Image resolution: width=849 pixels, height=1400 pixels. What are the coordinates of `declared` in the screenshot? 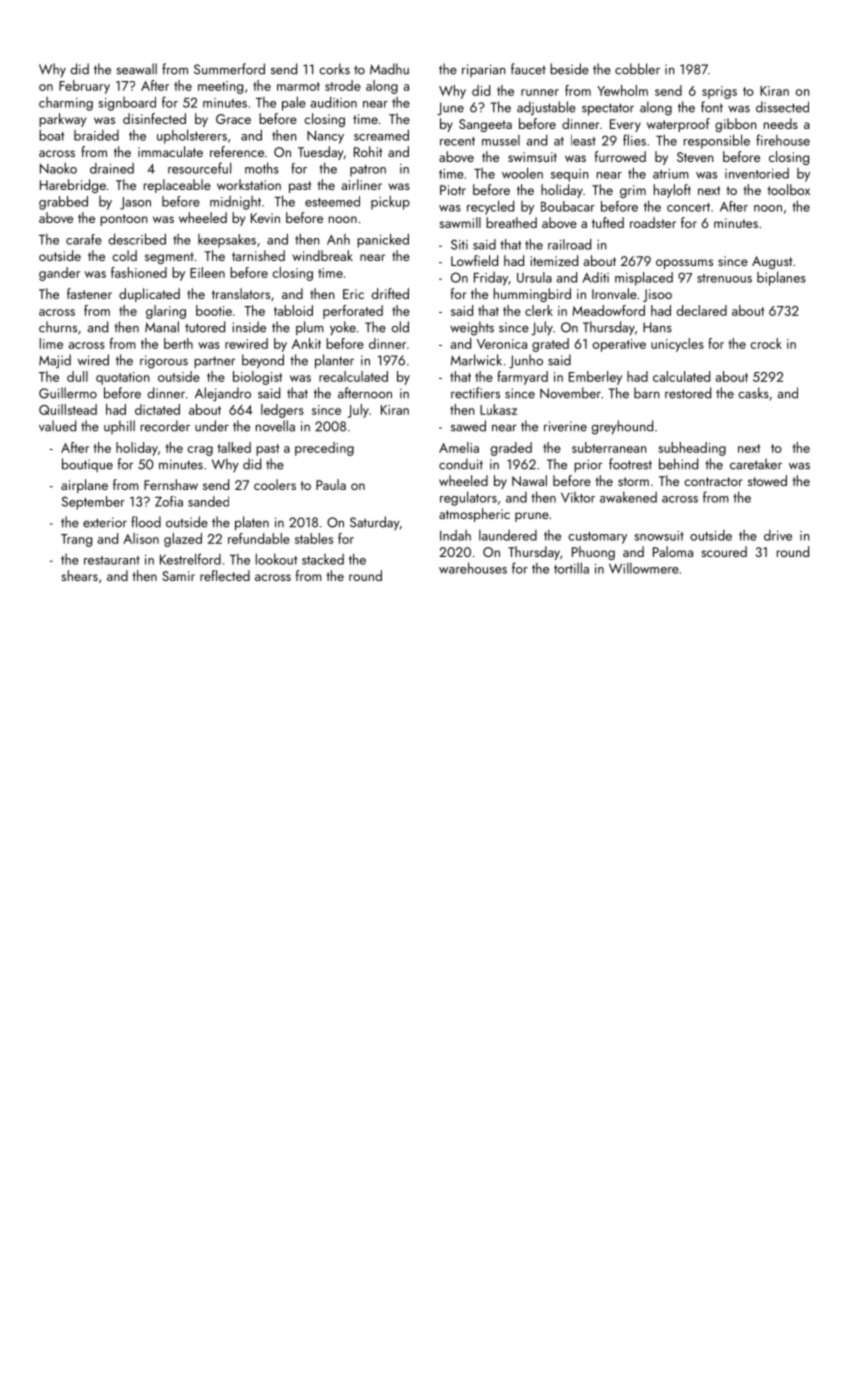 It's located at (702, 310).
